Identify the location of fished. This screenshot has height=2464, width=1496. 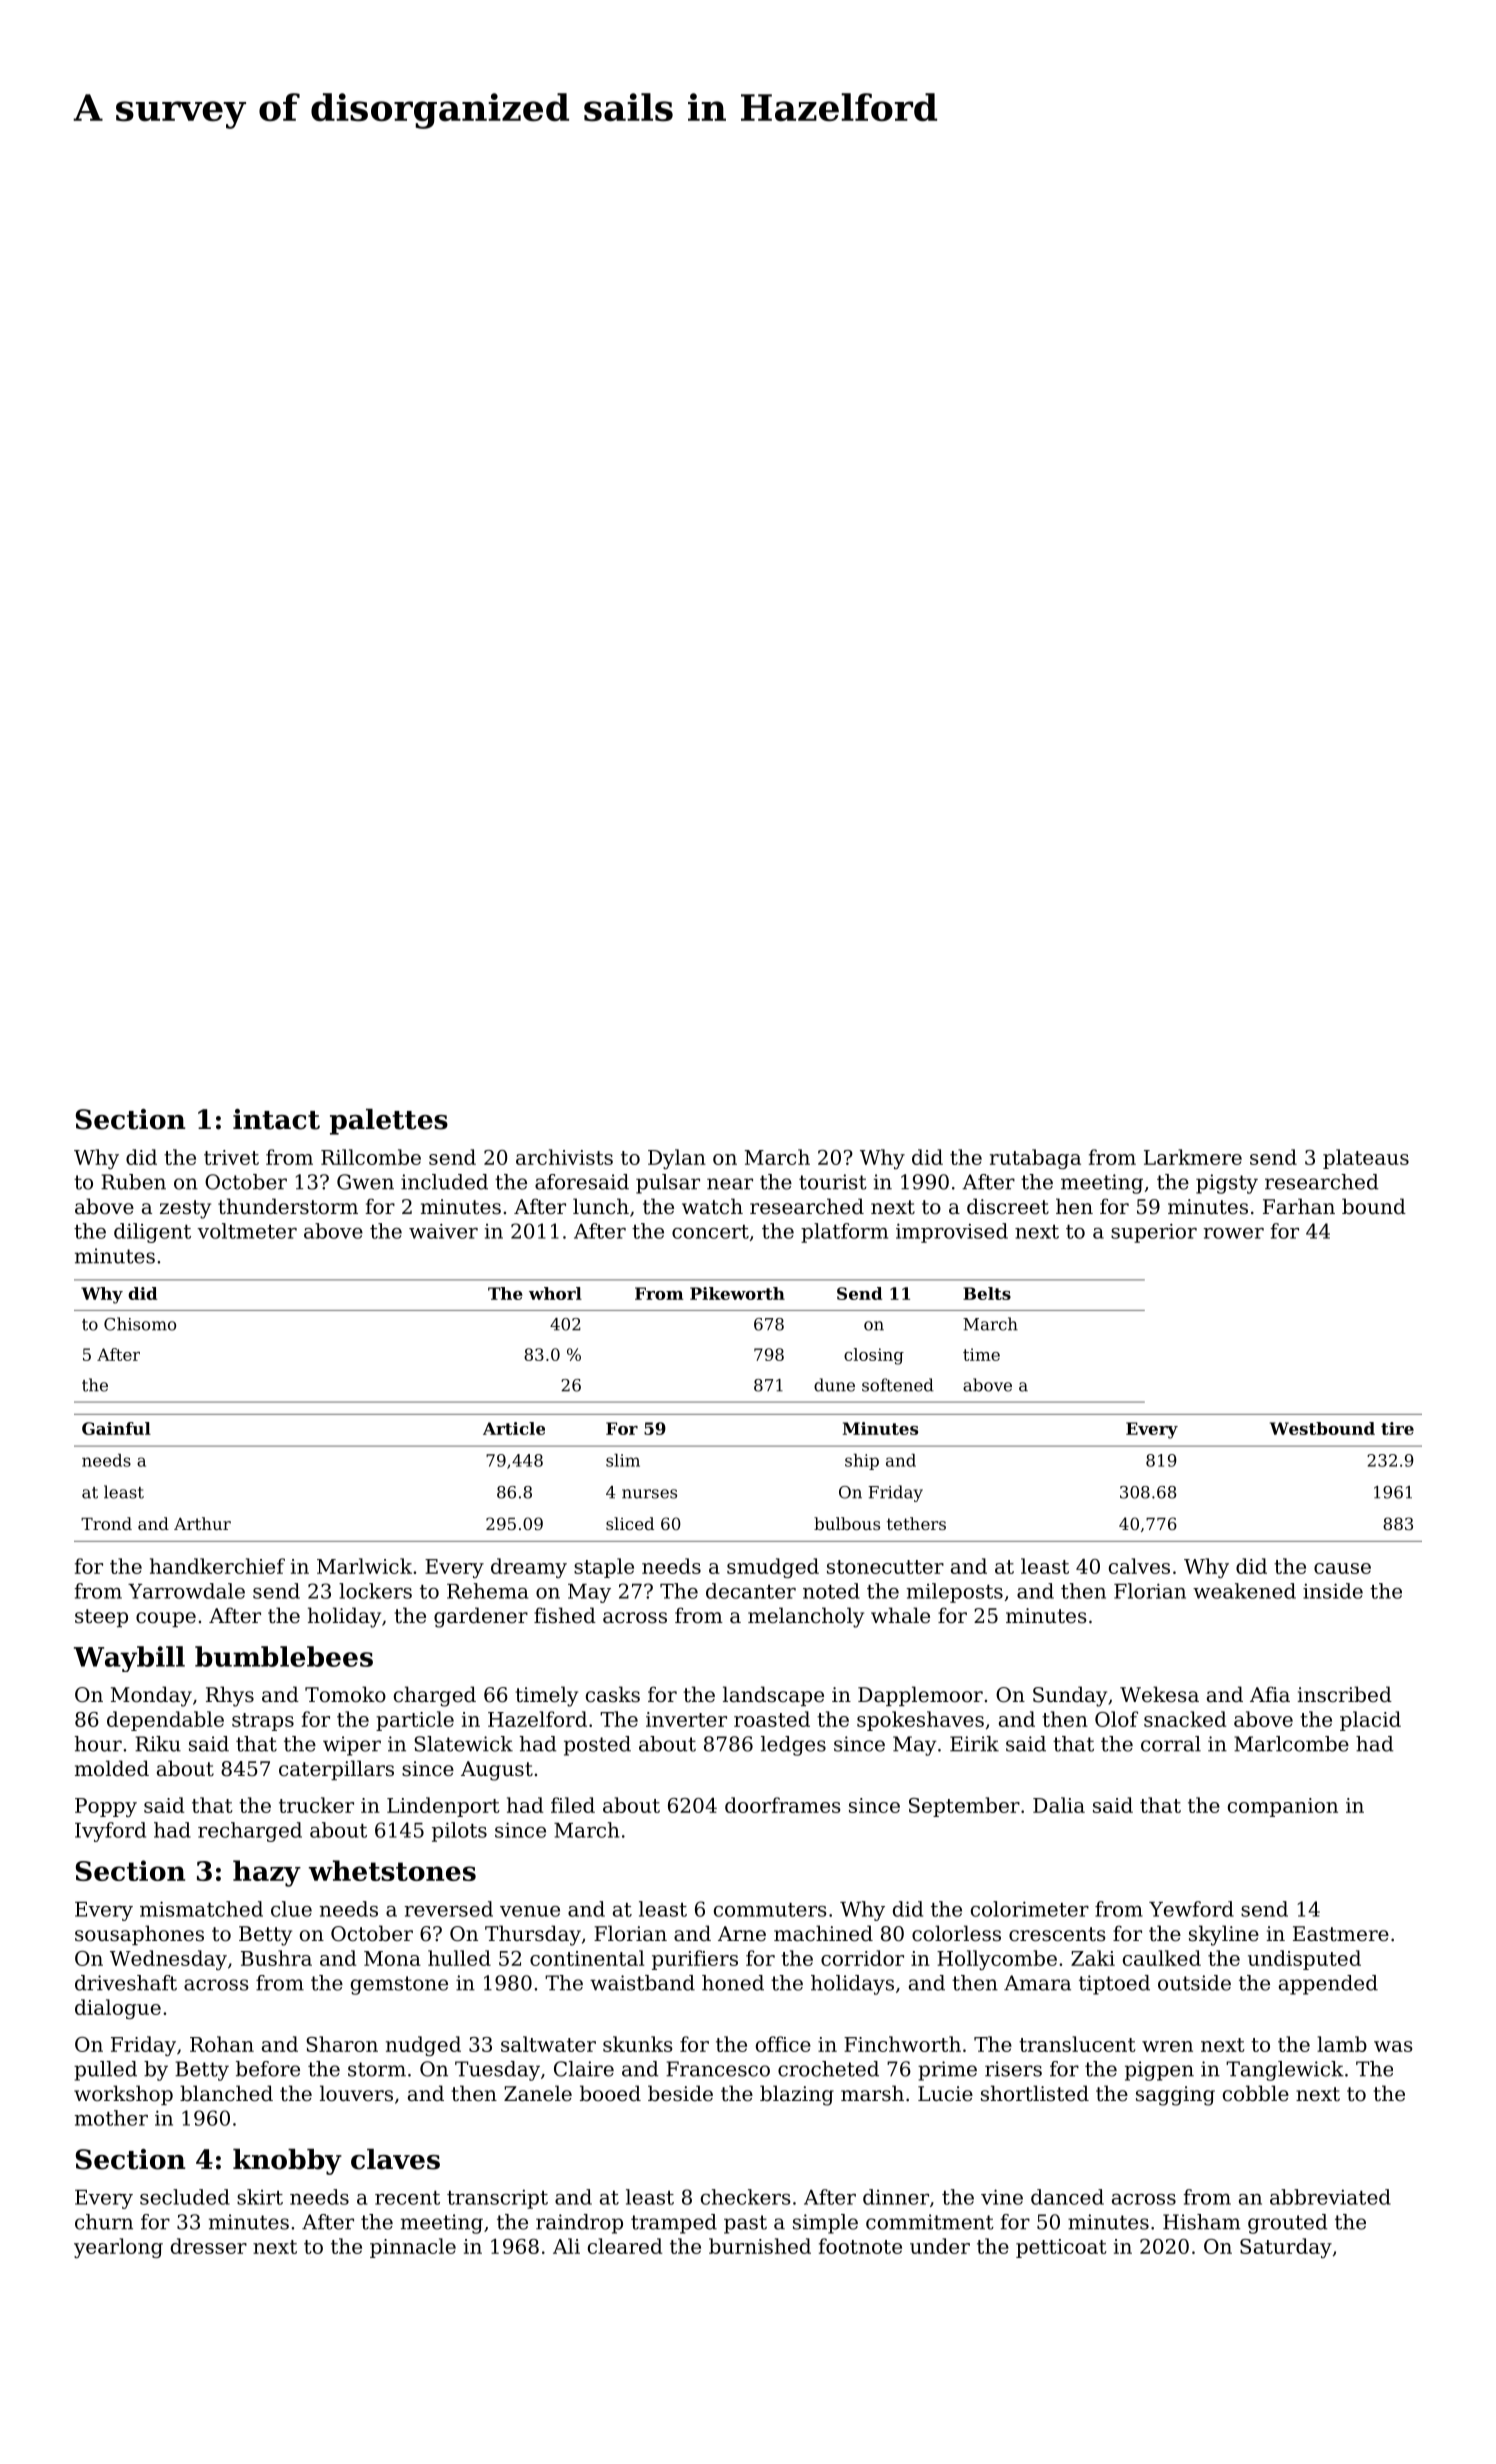
(565, 1615).
